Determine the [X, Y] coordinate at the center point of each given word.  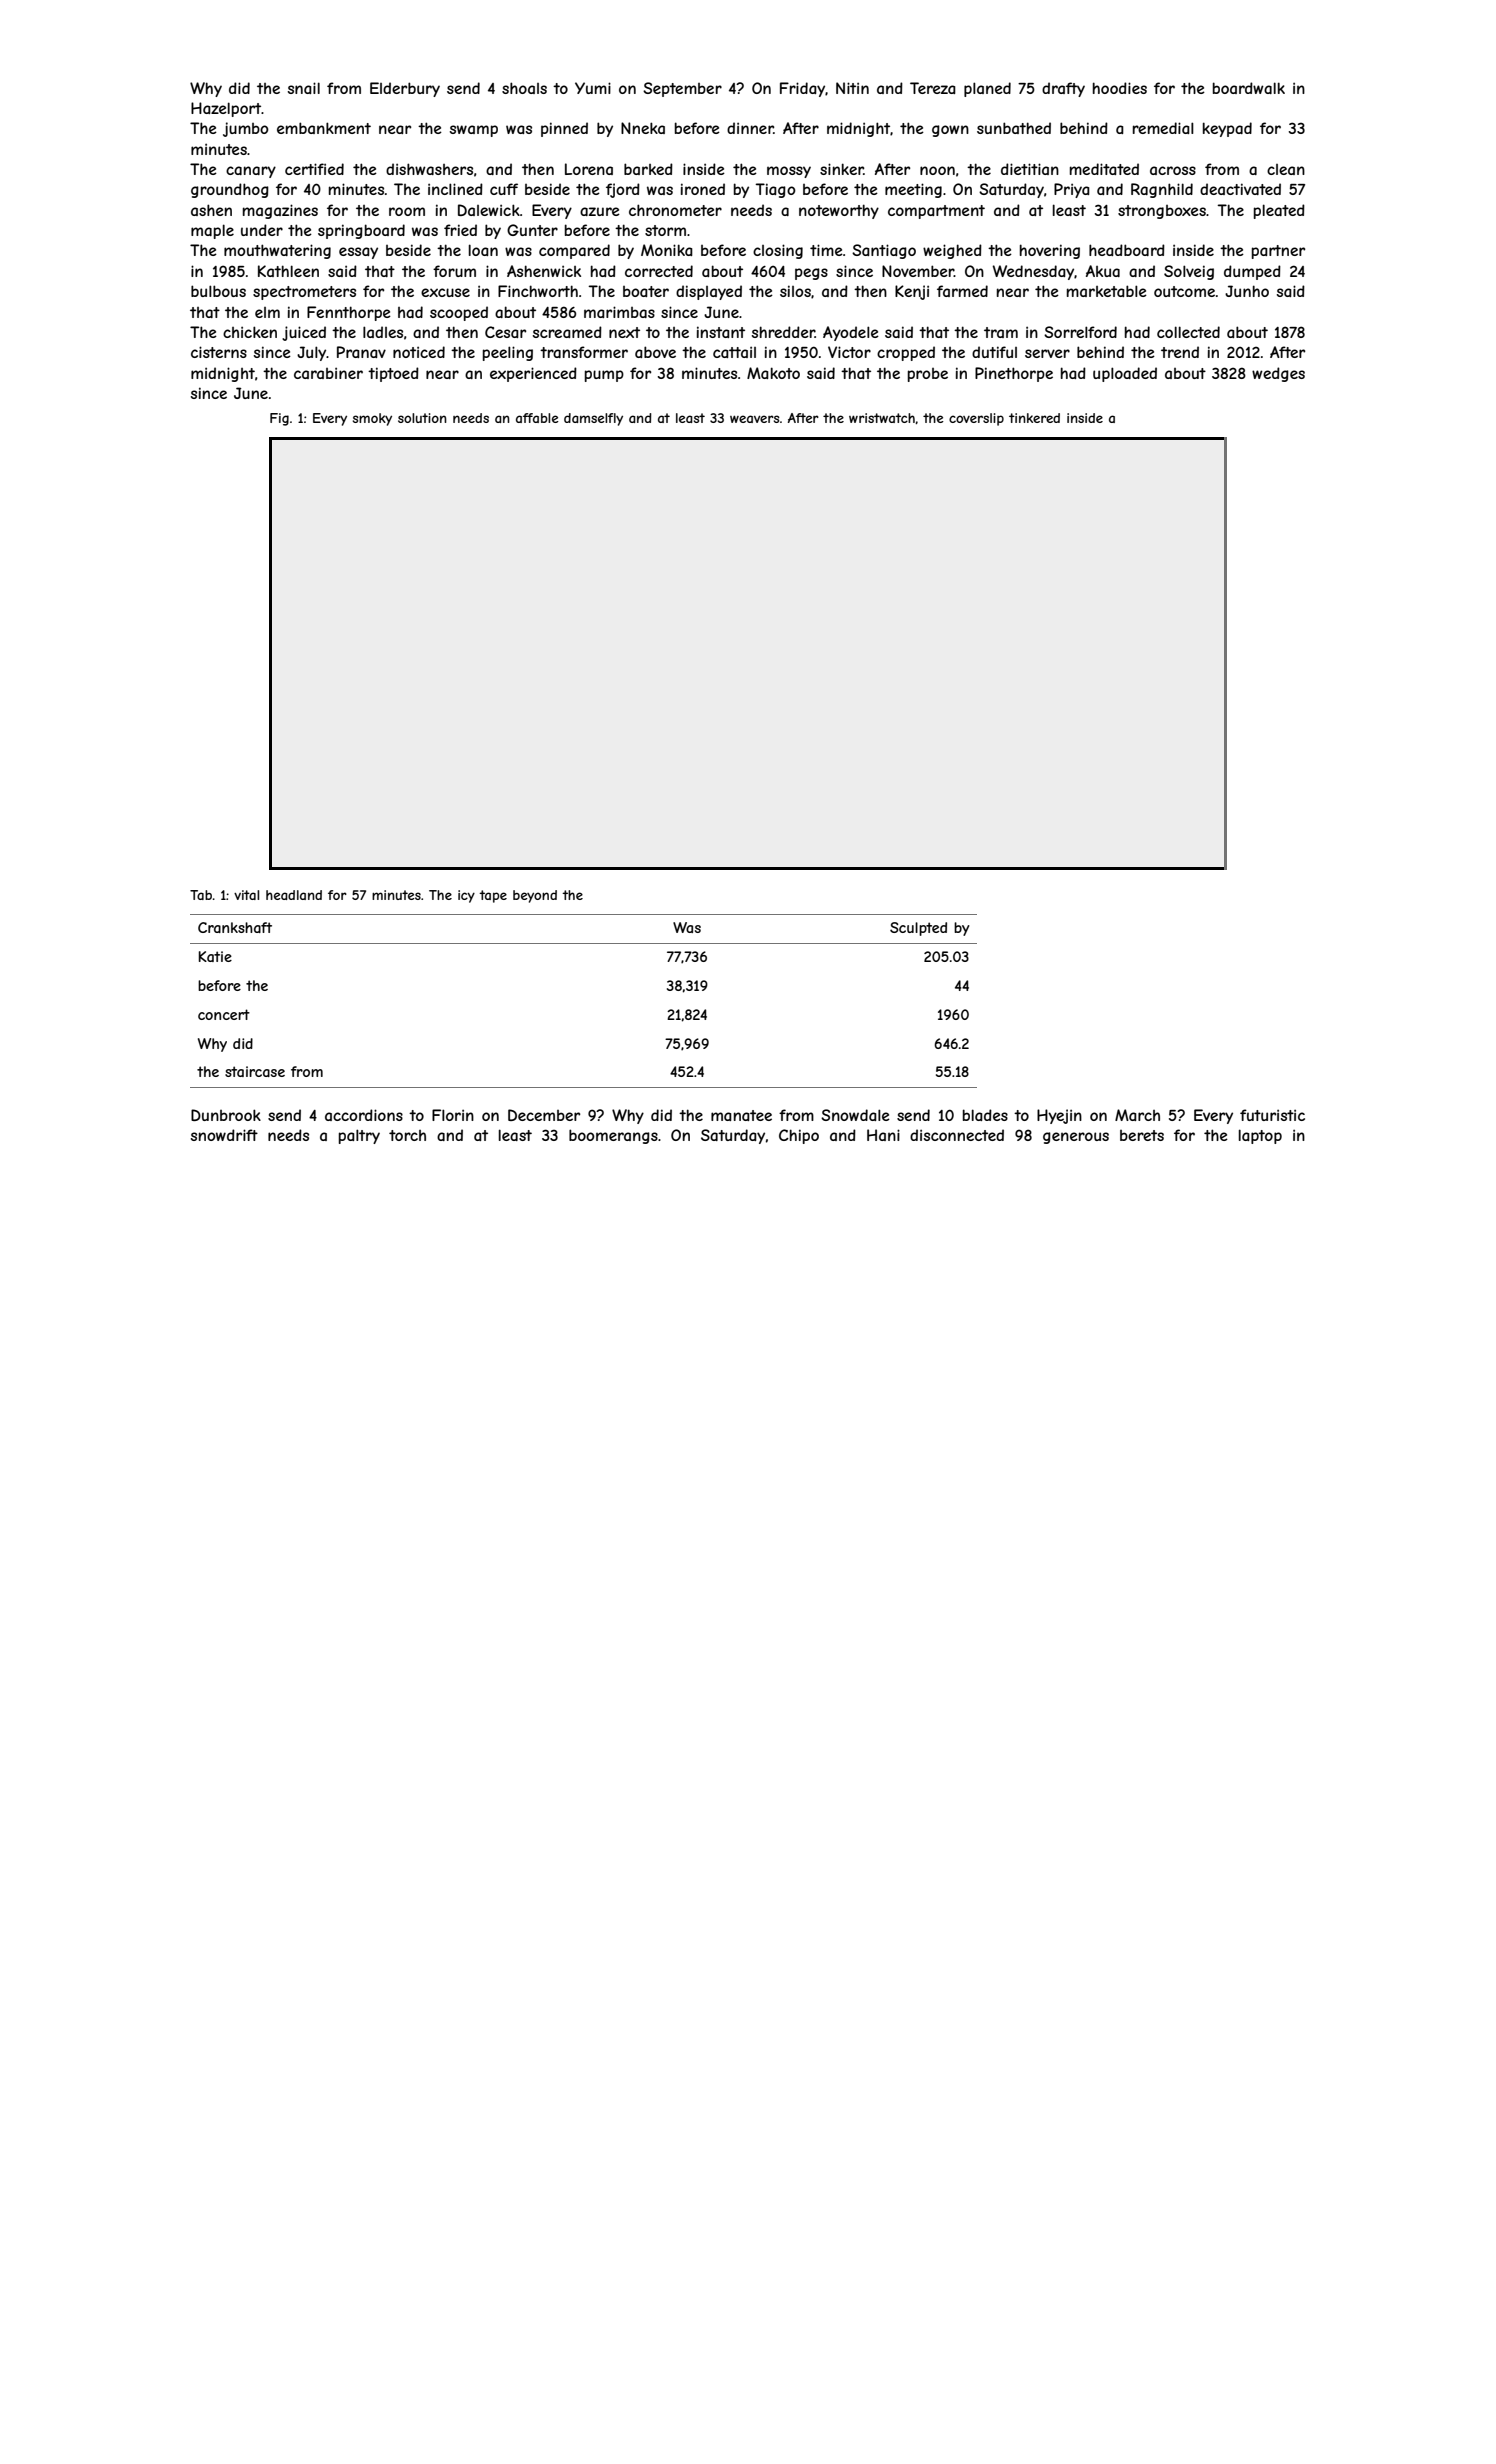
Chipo [799, 1136]
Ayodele [851, 333]
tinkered [1034, 418]
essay [358, 253]
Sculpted [918, 929]
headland [294, 895]
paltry [359, 1136]
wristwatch [882, 418]
